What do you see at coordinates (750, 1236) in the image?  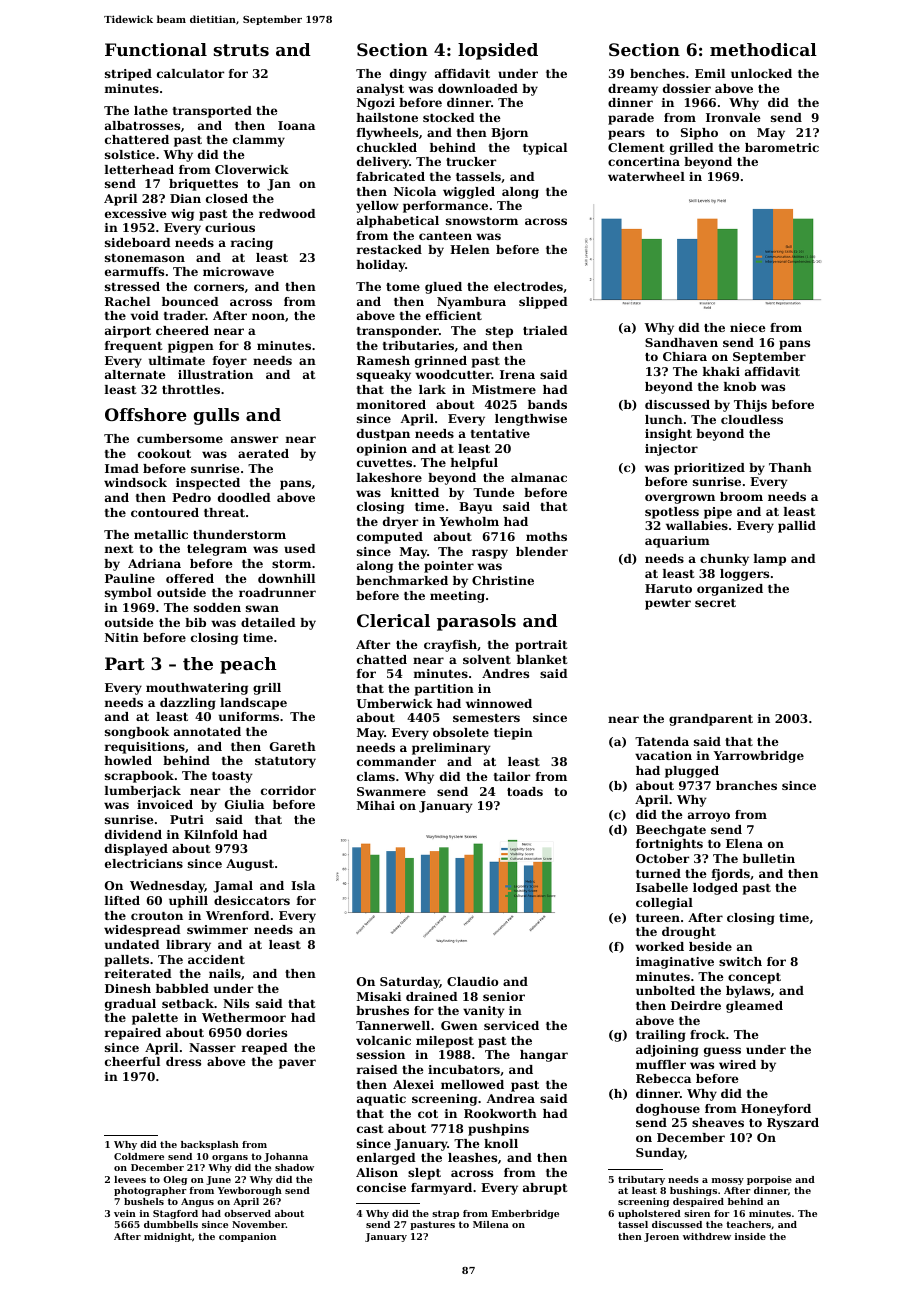 I see `inside` at bounding box center [750, 1236].
